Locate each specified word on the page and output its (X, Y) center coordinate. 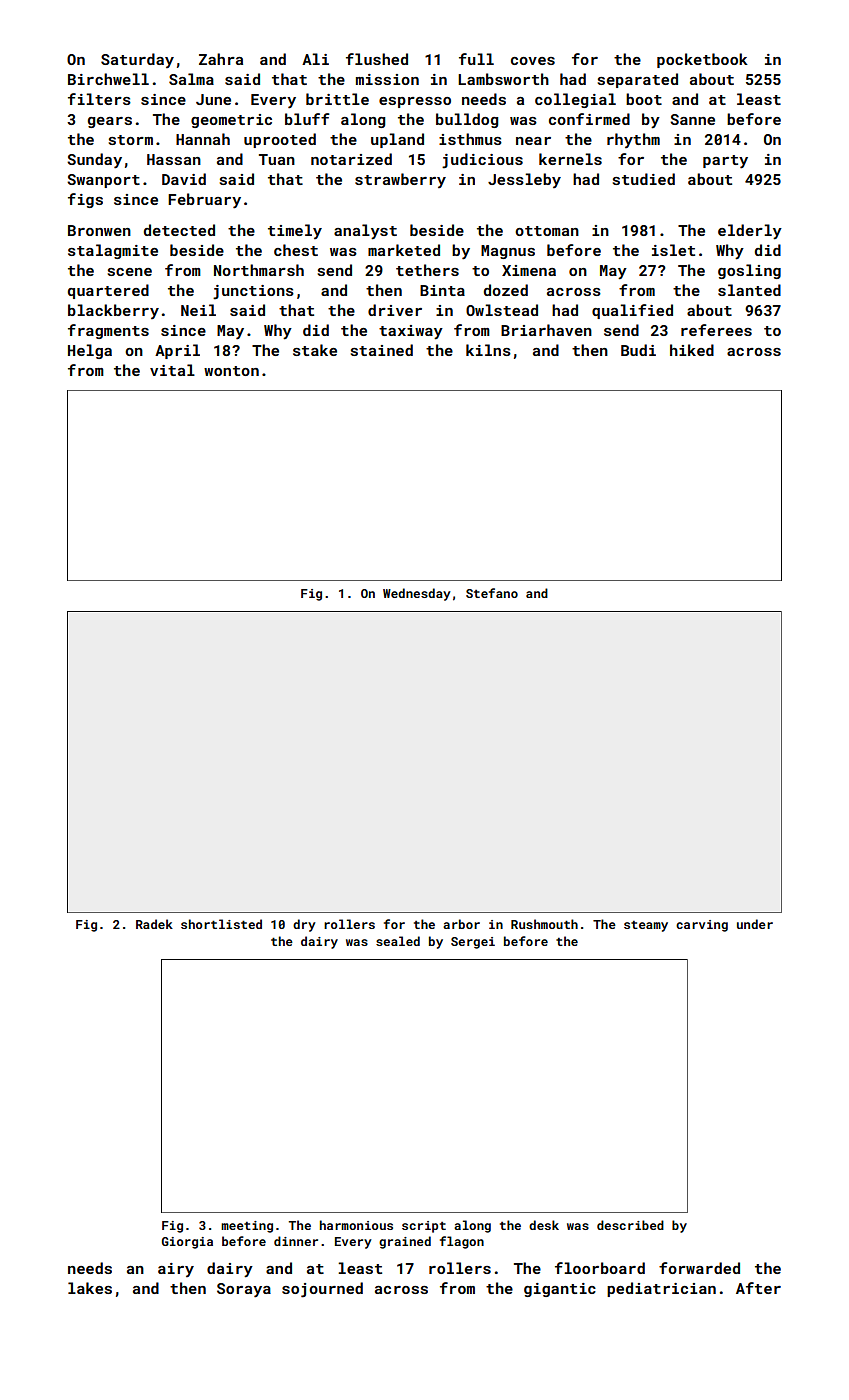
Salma (191, 79)
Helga (90, 351)
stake (315, 350)
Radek (154, 924)
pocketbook (702, 60)
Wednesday (417, 594)
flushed (377, 59)
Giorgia (187, 1243)
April (177, 351)
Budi (638, 350)
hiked (692, 350)
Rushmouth (544, 924)
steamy (646, 926)
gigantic (560, 1290)
